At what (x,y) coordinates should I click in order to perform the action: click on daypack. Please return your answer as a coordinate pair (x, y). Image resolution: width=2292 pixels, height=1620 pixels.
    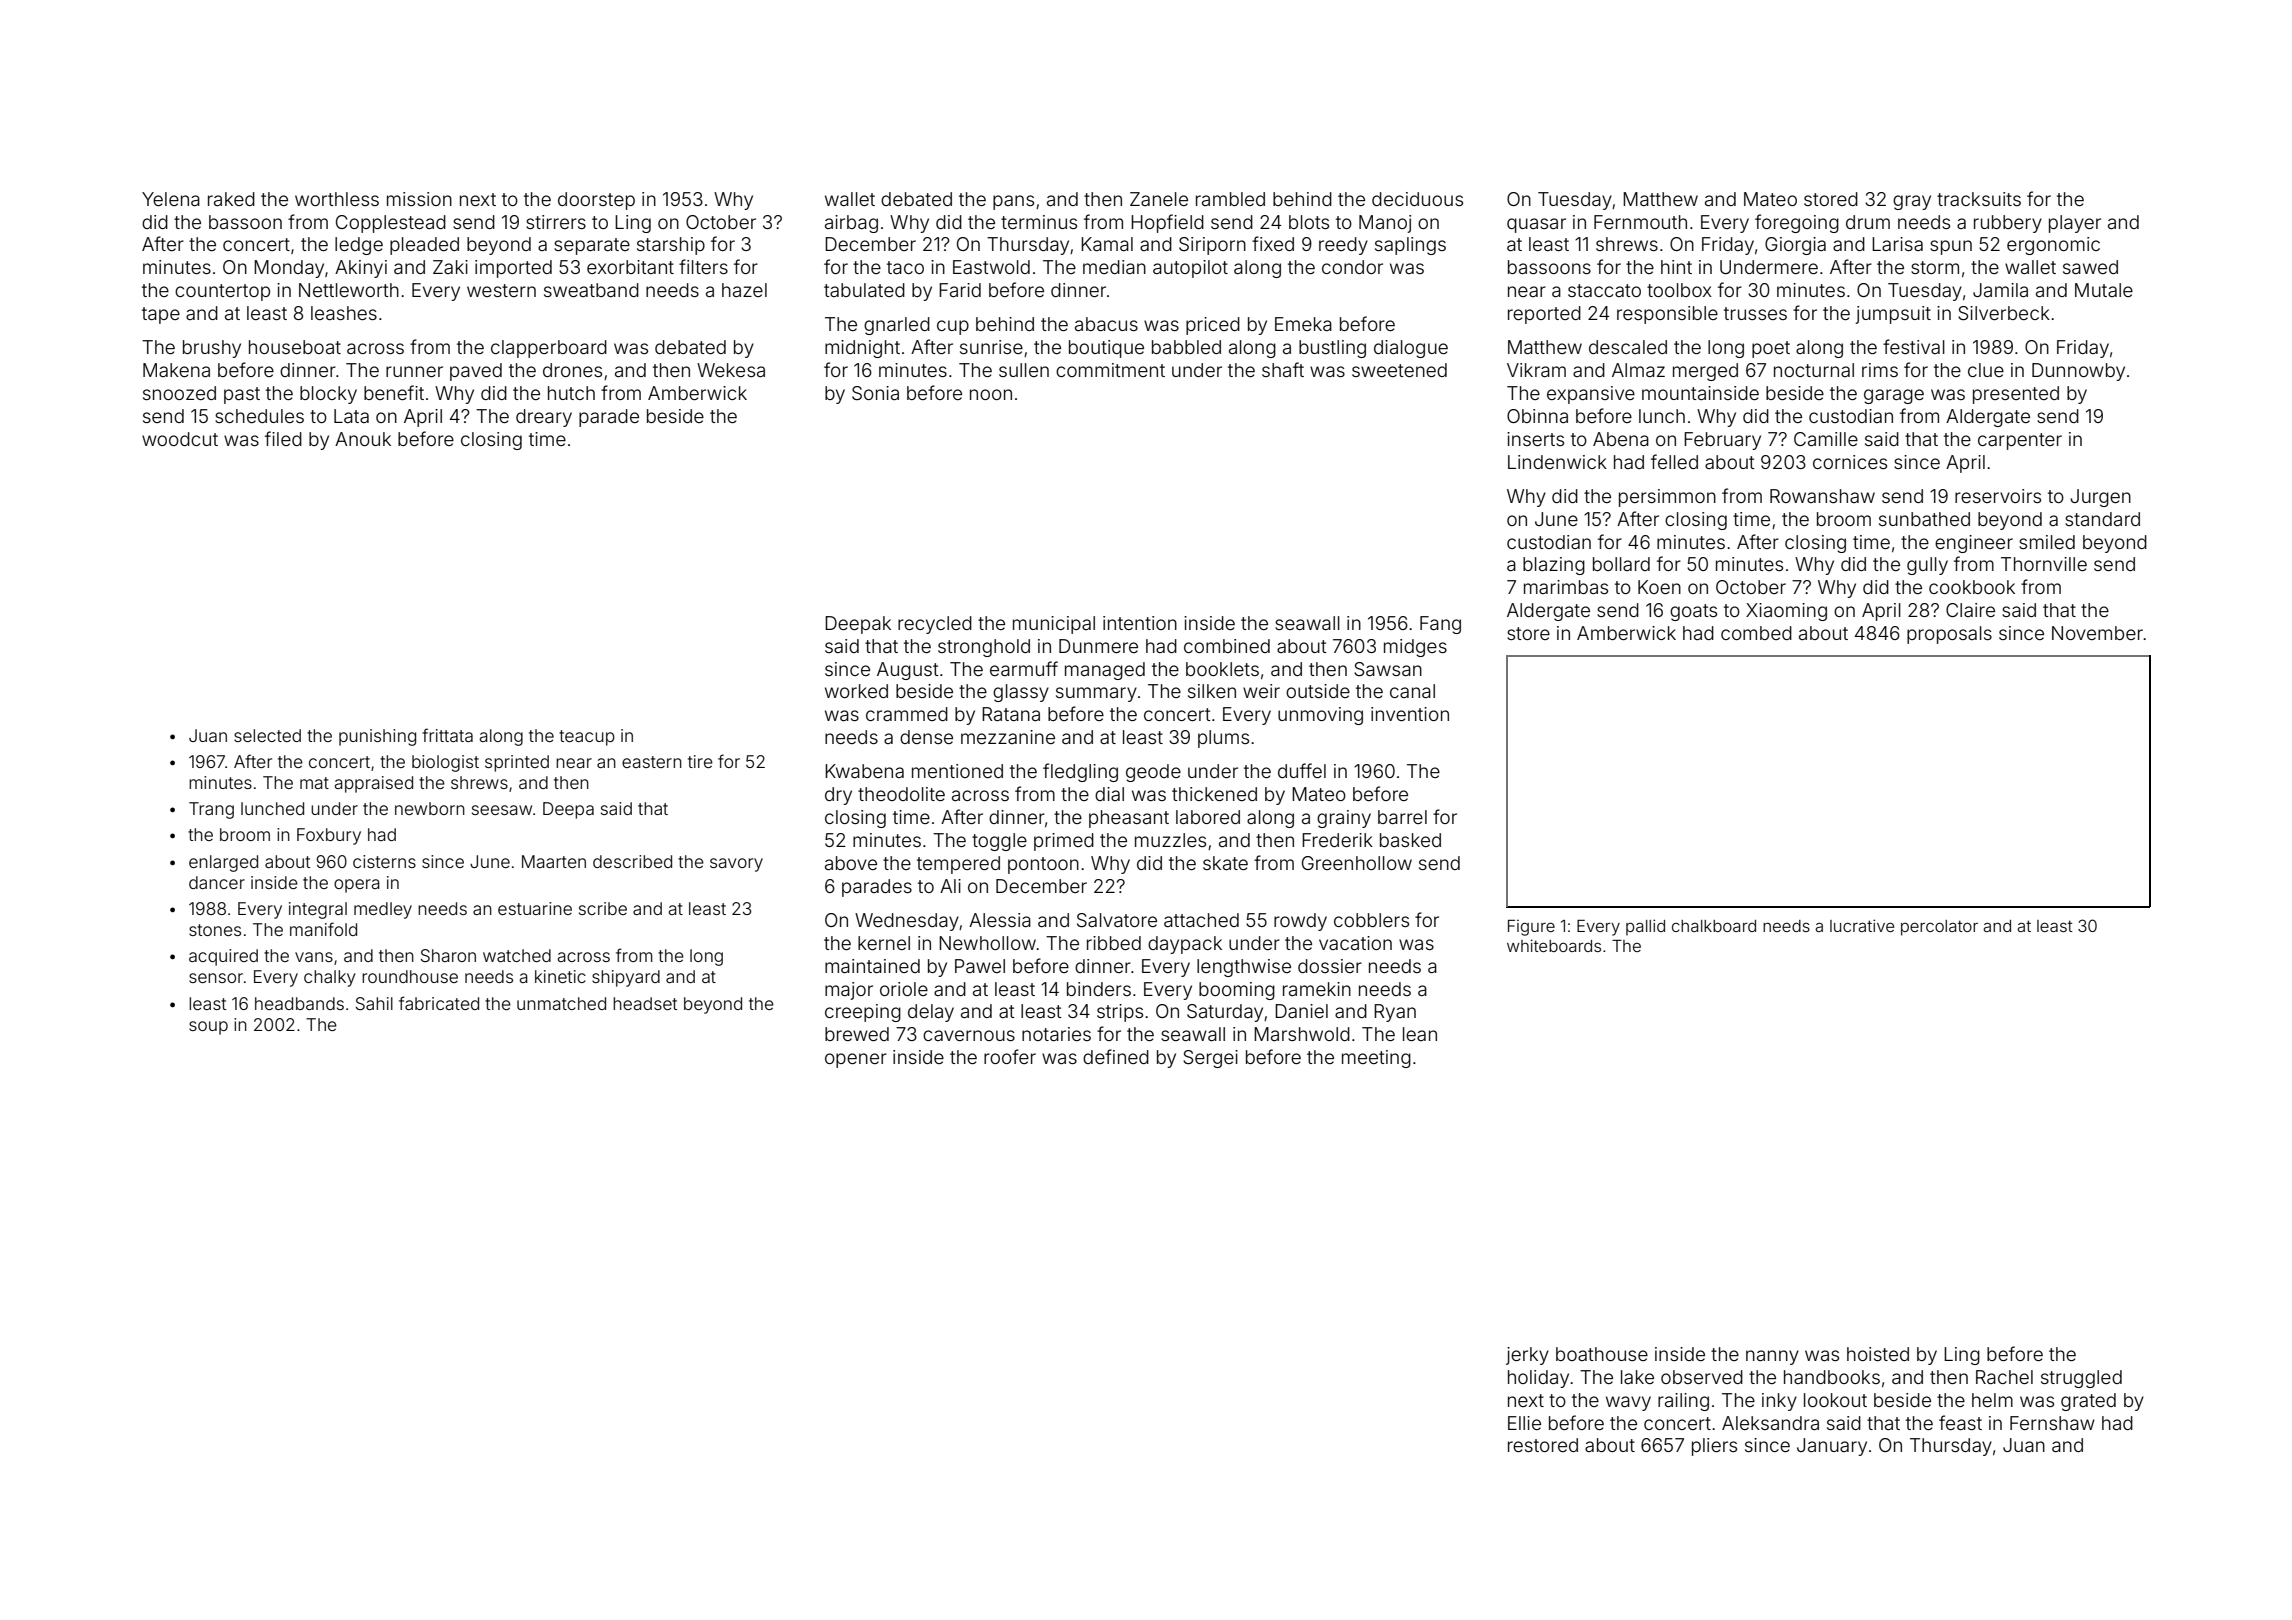
    Looking at the image, I should click on (1185, 945).
